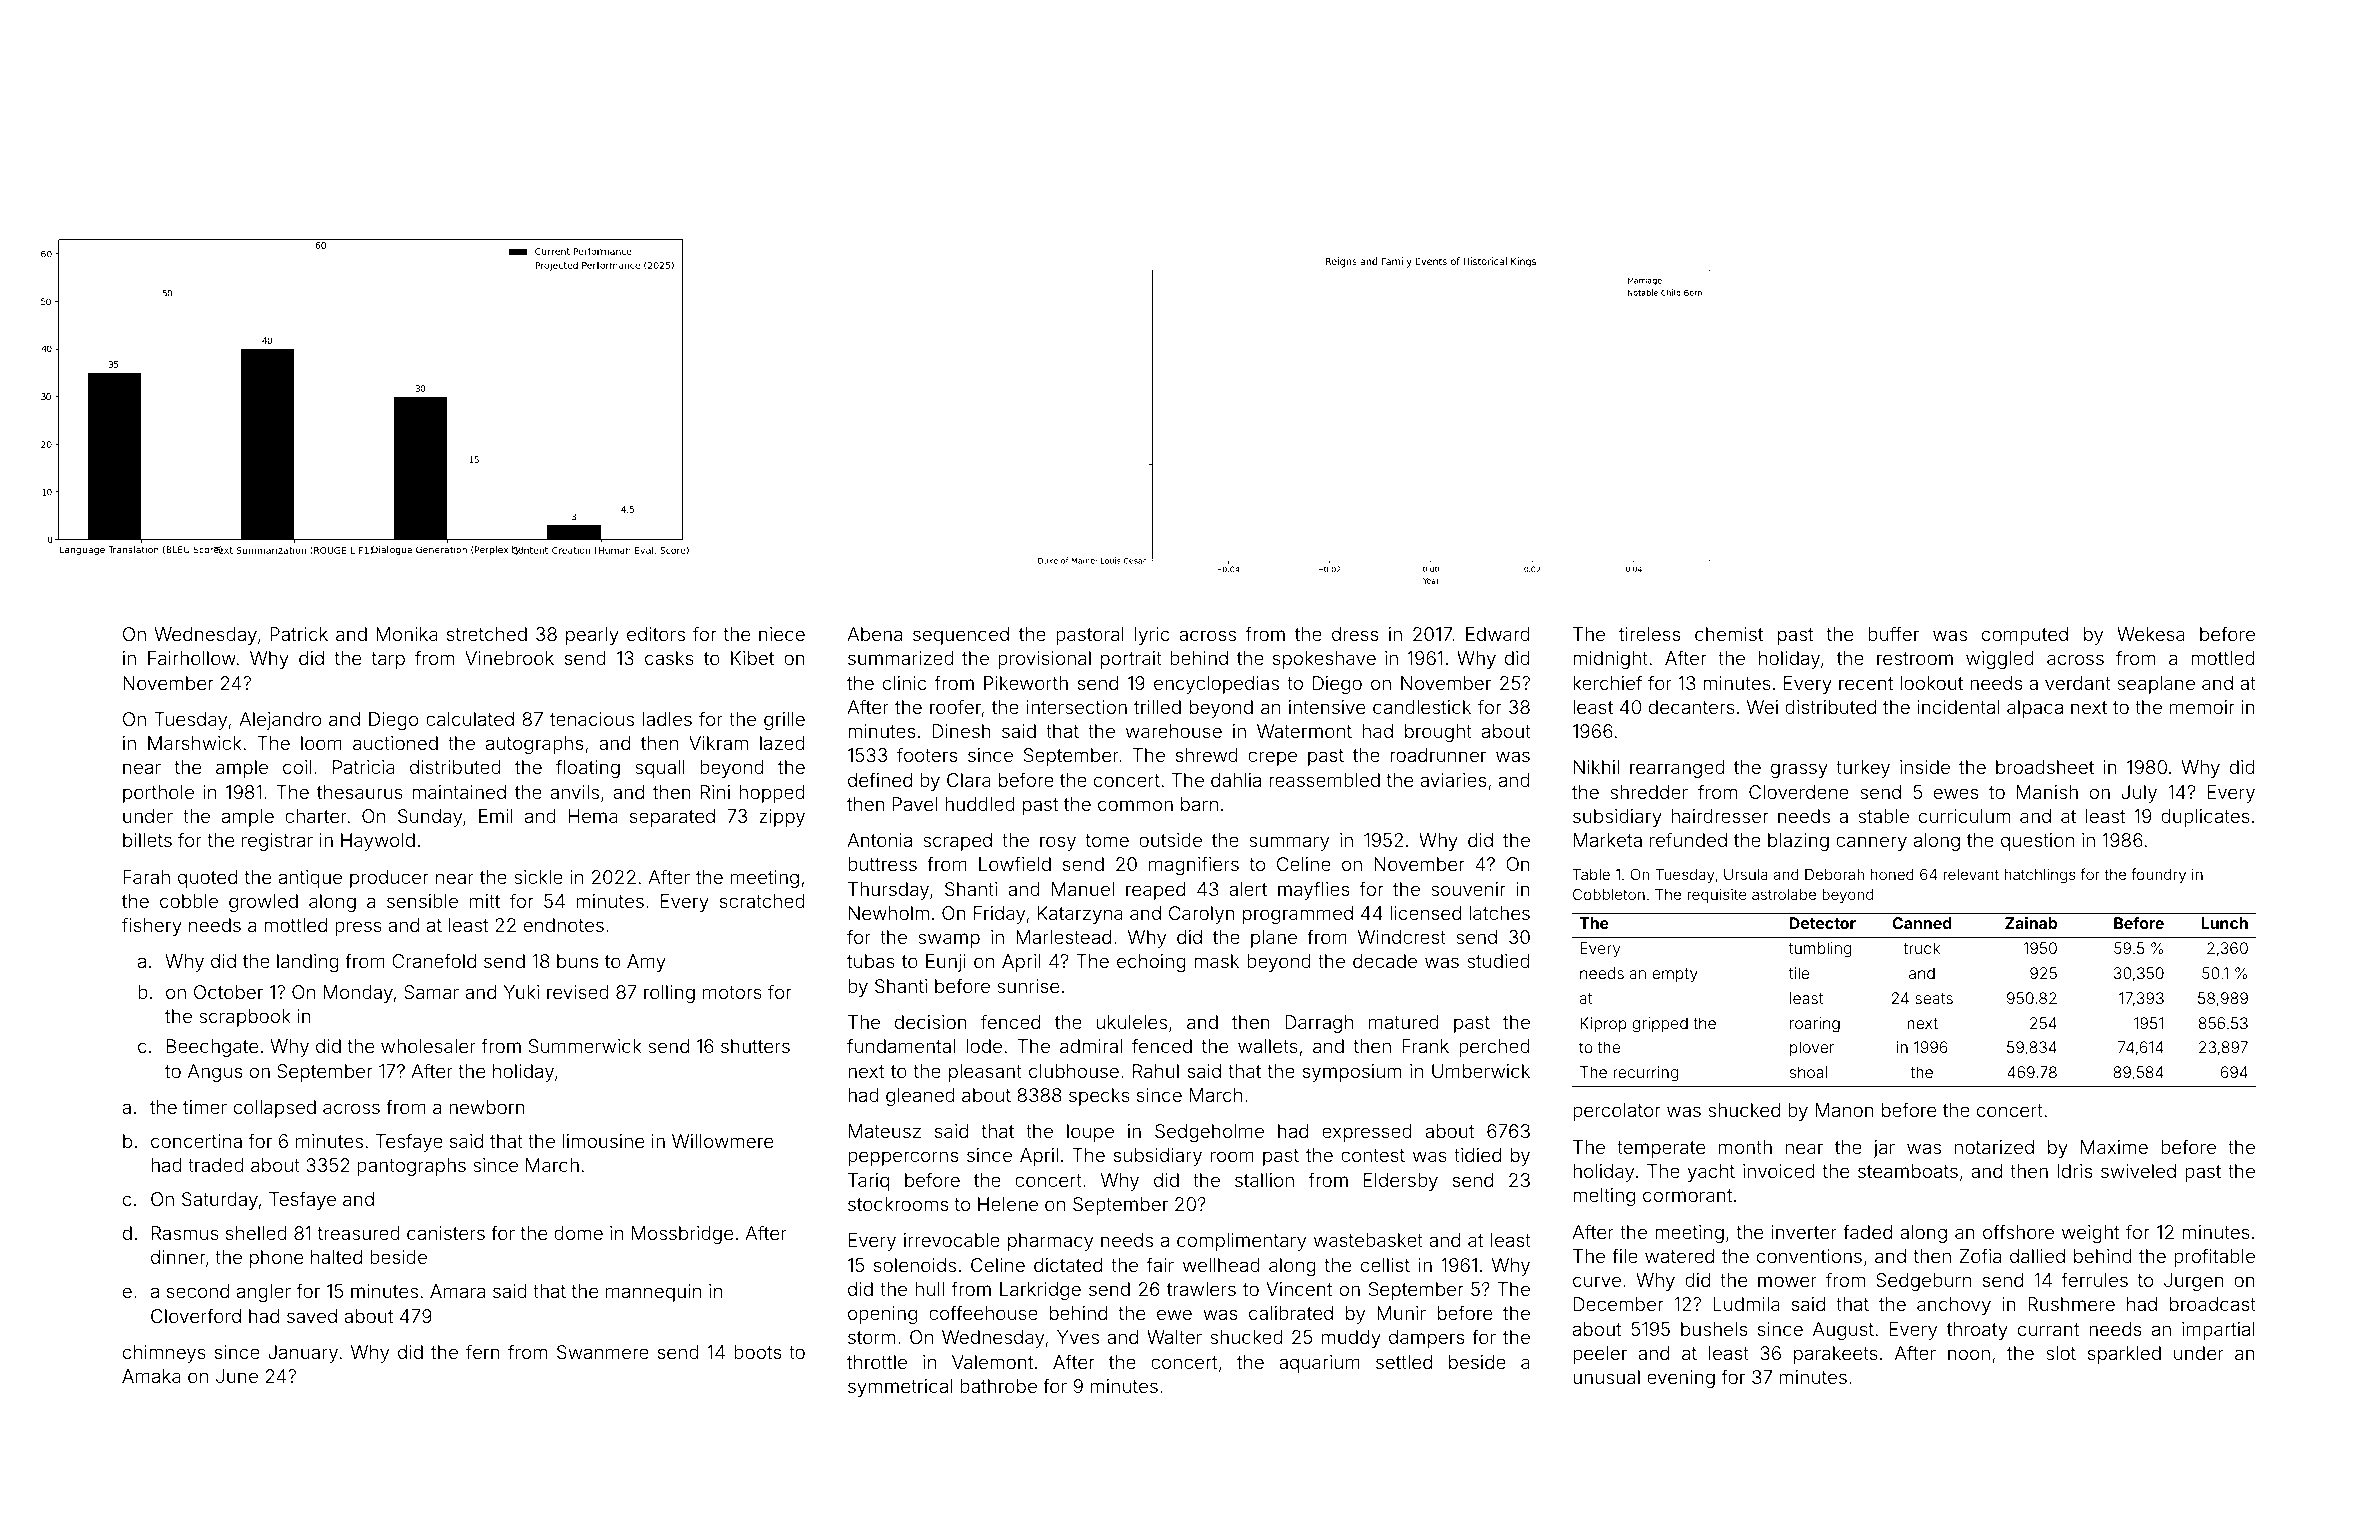  I want to click on lyric, so click(1152, 636).
